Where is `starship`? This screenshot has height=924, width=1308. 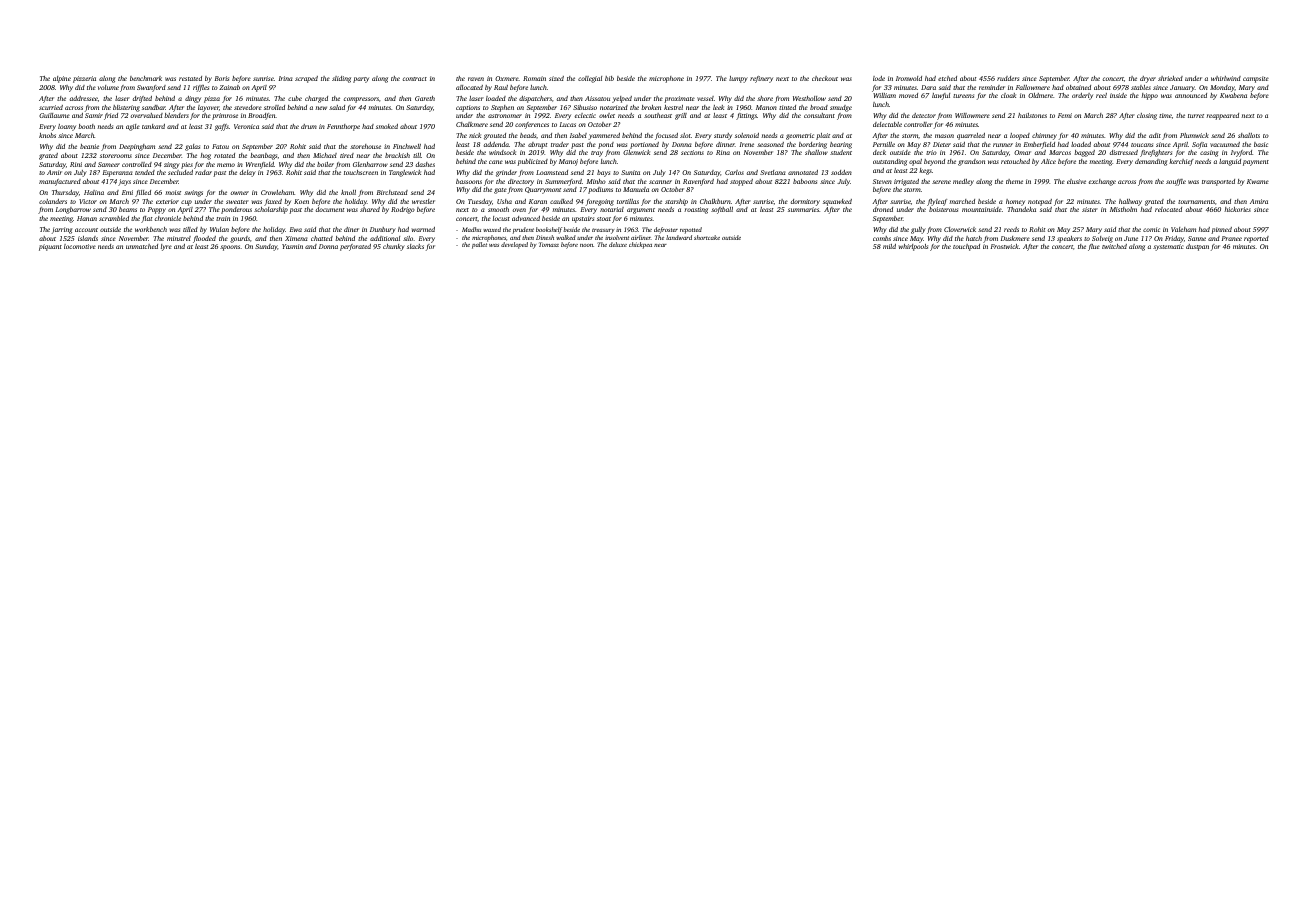 starship is located at coordinates (676, 202).
